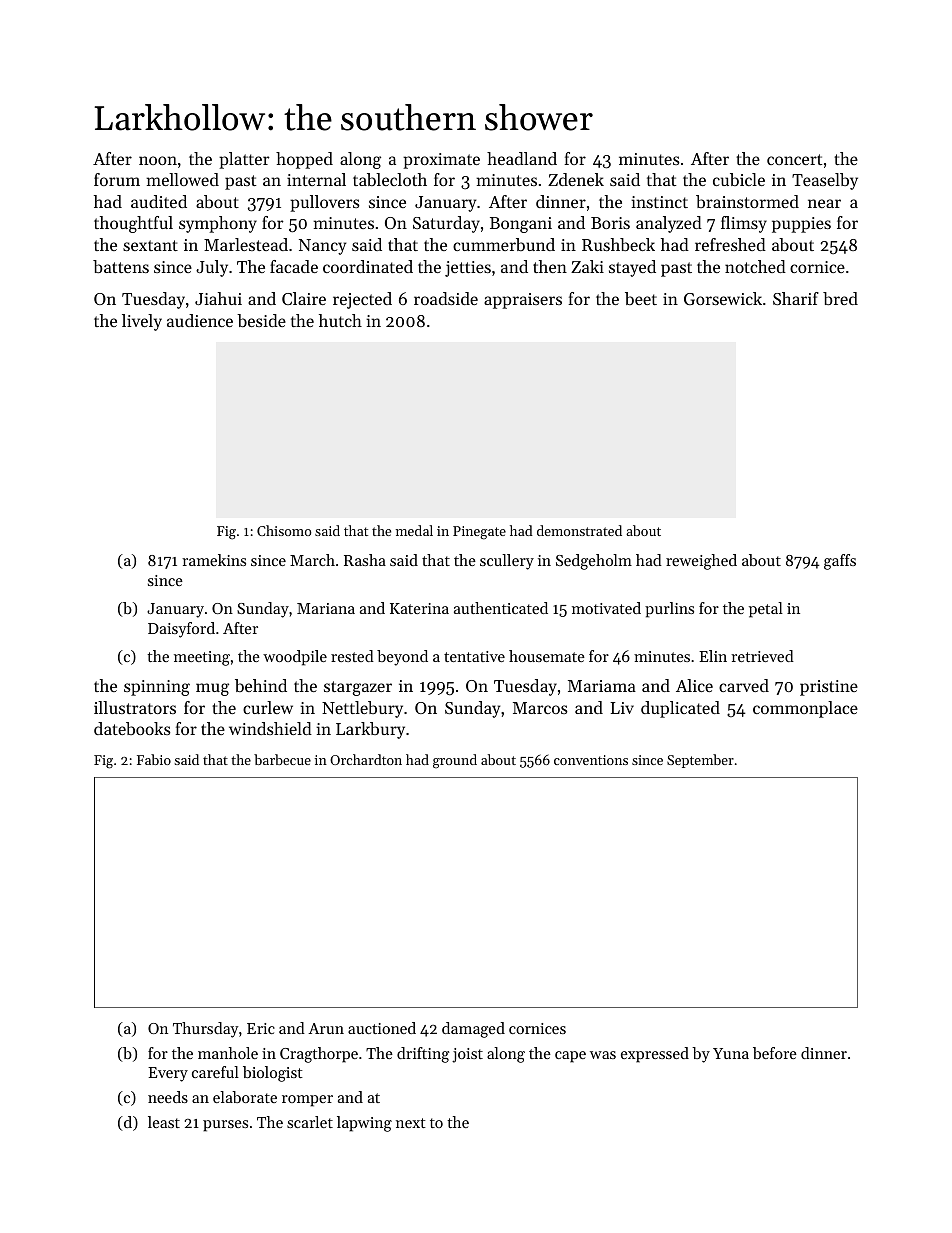 The width and height of the screenshot is (952, 1233). Describe the element at coordinates (446, 298) in the screenshot. I see `roadside` at that location.
